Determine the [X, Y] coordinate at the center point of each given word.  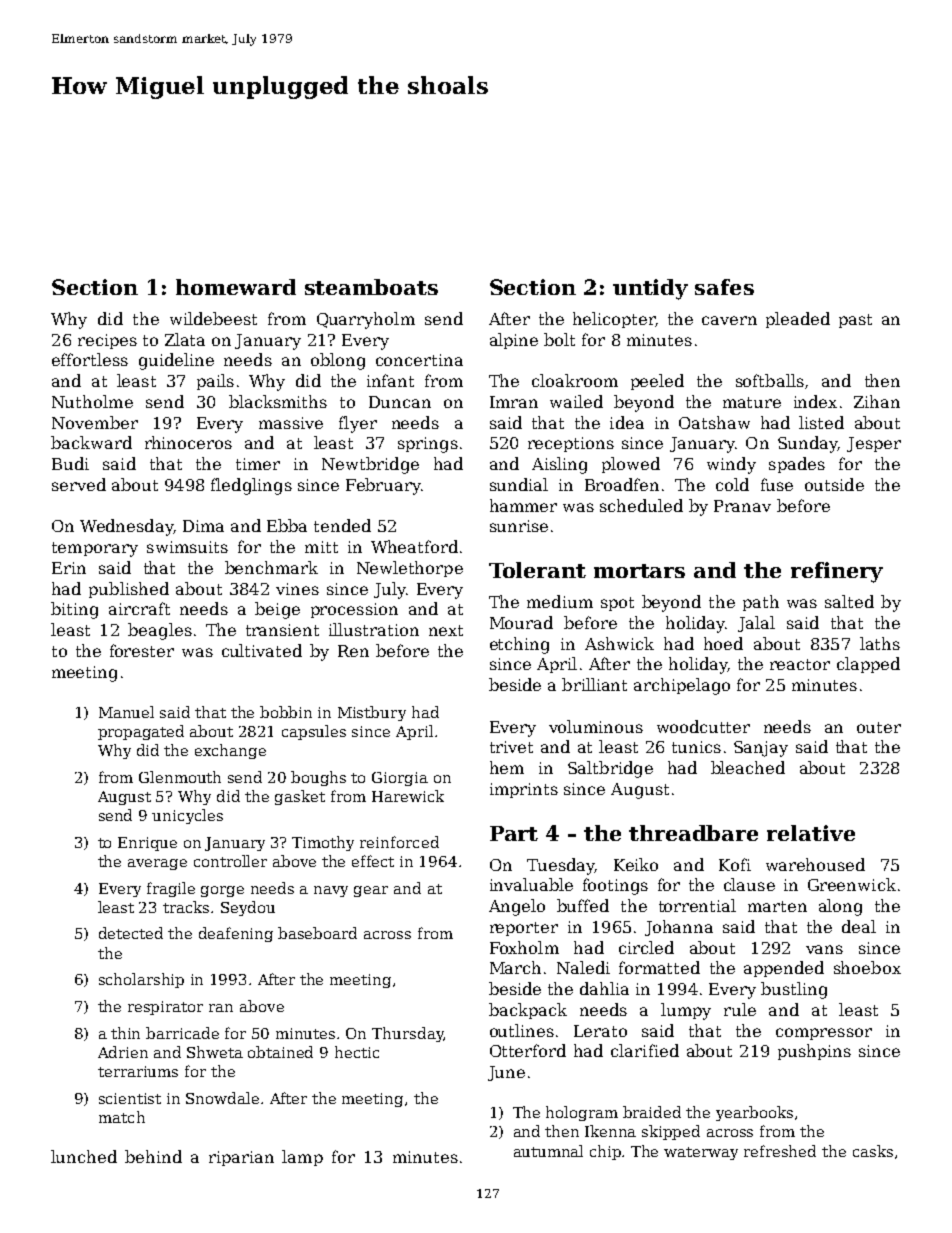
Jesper [874, 444]
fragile [171, 889]
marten [777, 906]
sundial [519, 484]
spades [797, 465]
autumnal [548, 1151]
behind [153, 1156]
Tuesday [561, 866]
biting [74, 610]
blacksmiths [278, 401]
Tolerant [537, 570]
